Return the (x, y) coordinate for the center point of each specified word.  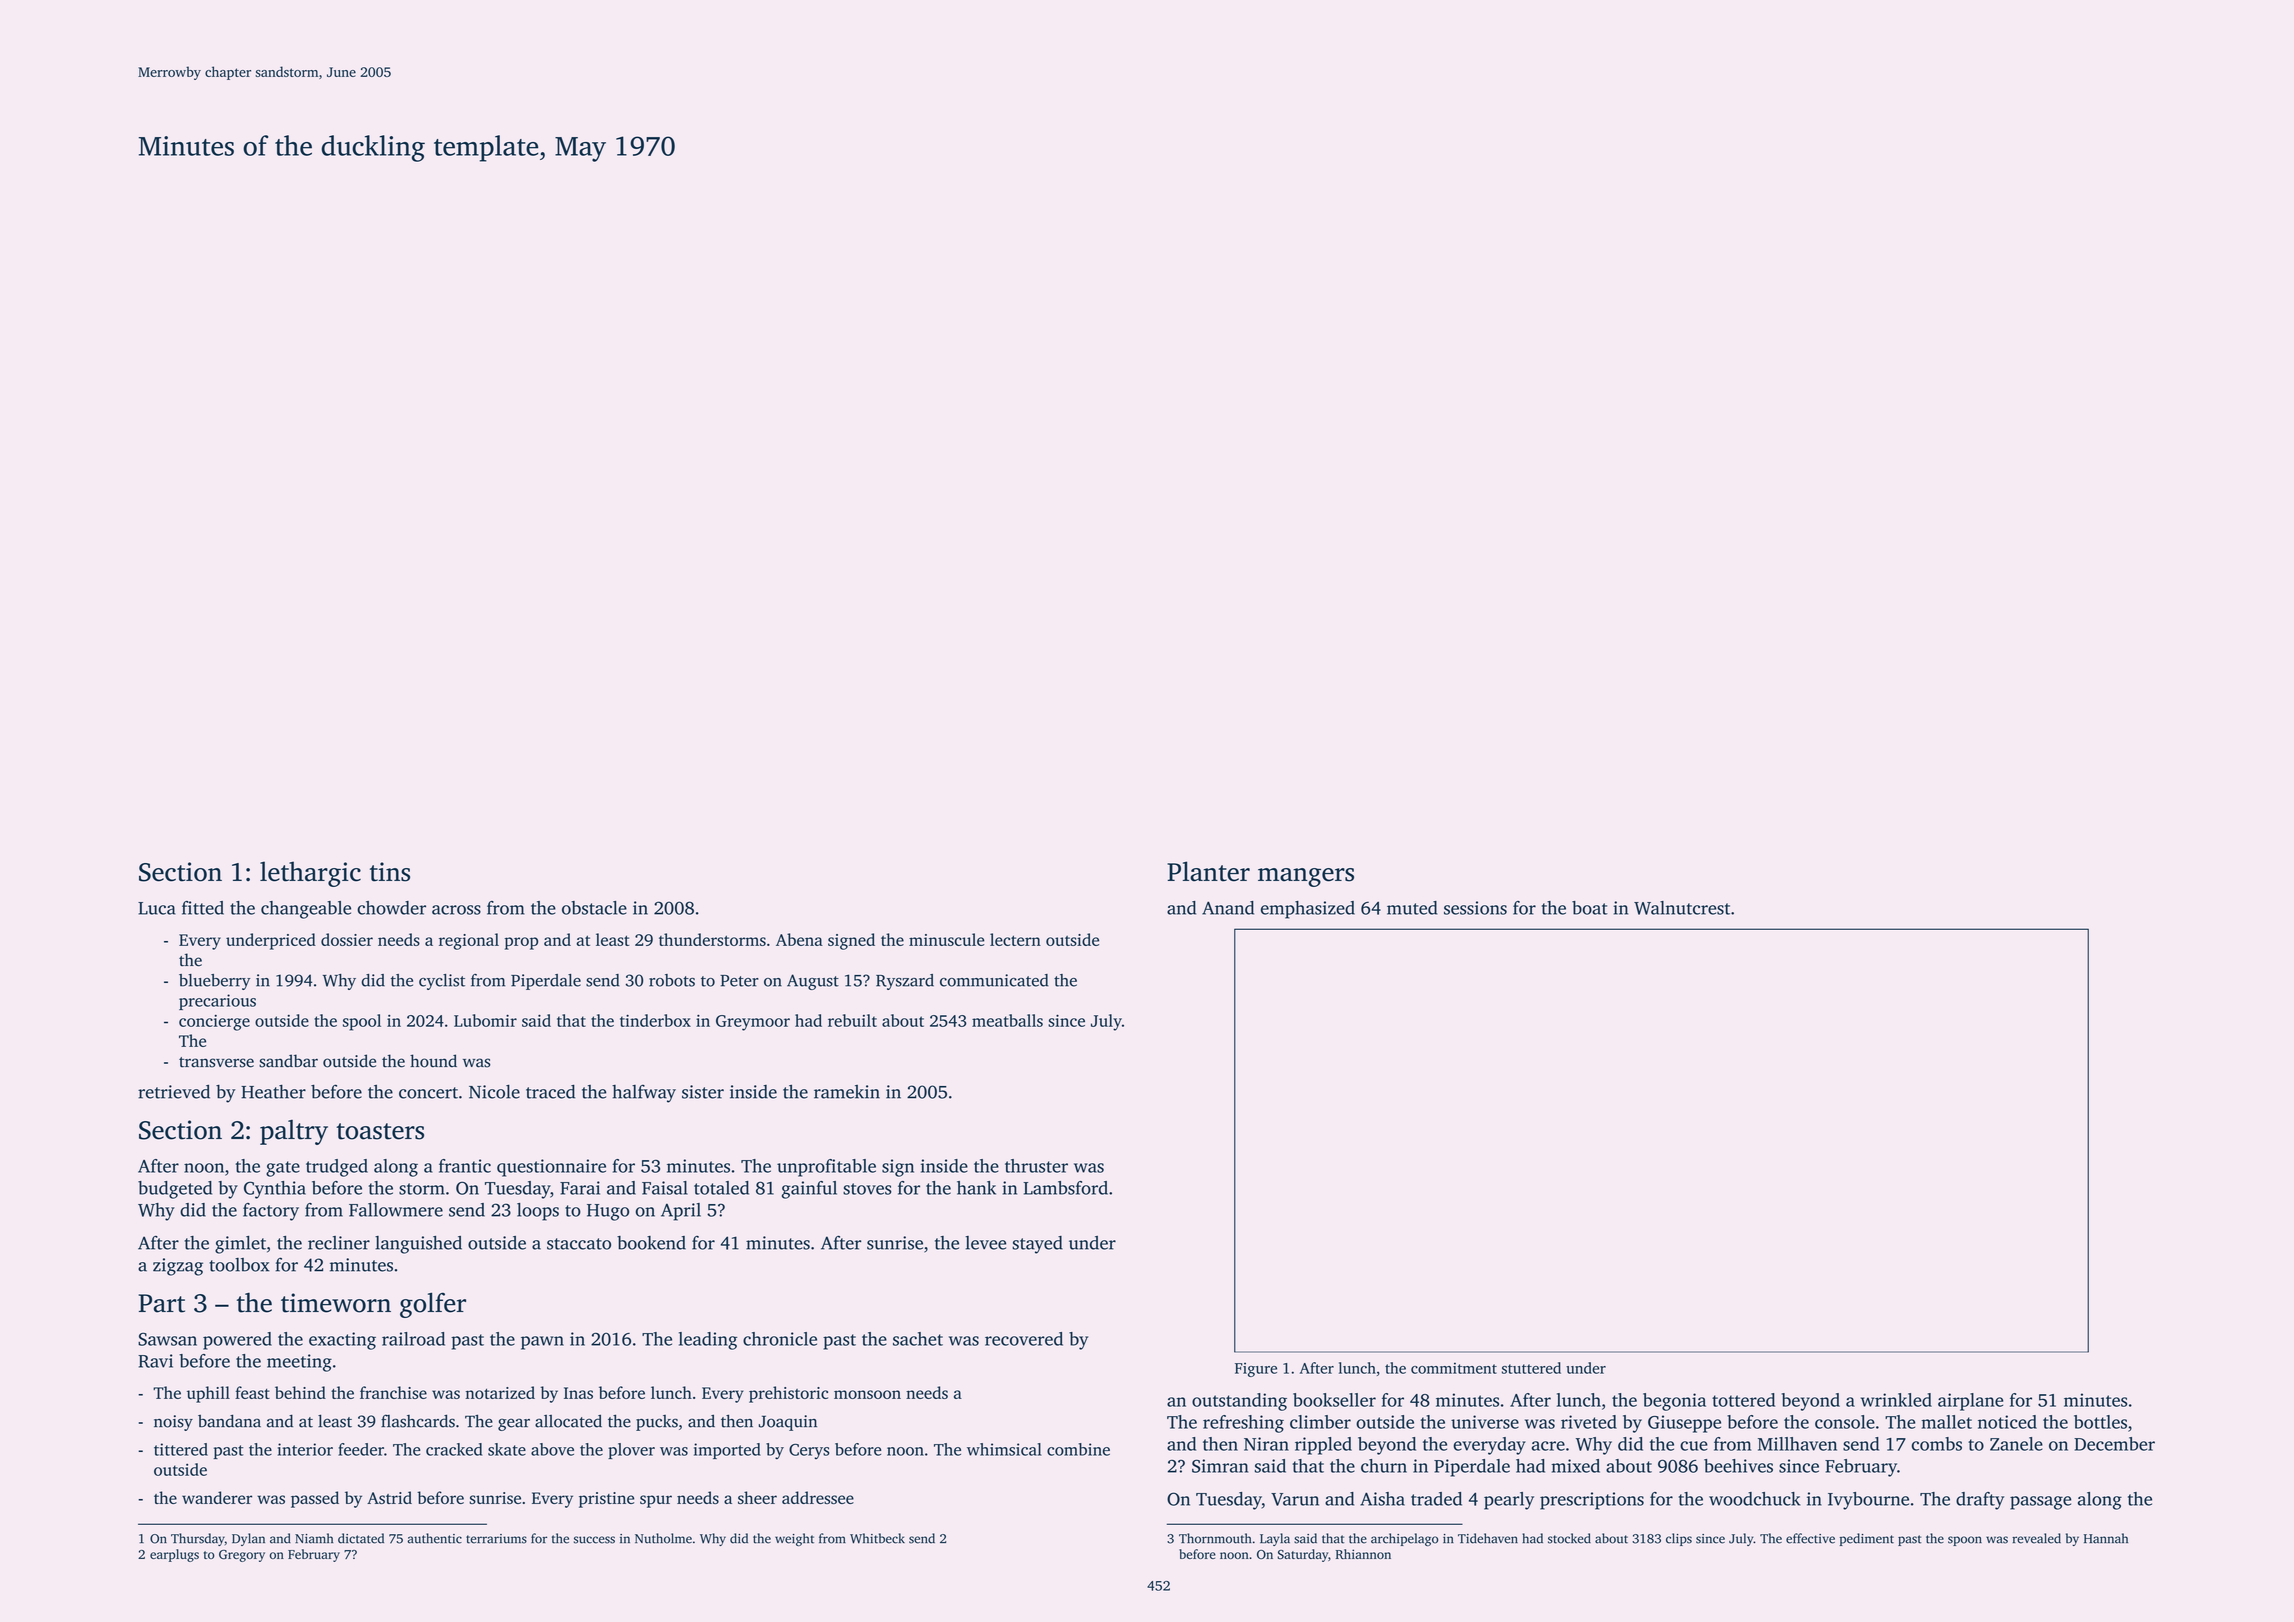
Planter (1208, 871)
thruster (1036, 1166)
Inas (578, 1393)
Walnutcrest (1682, 908)
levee (985, 1243)
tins (390, 872)
